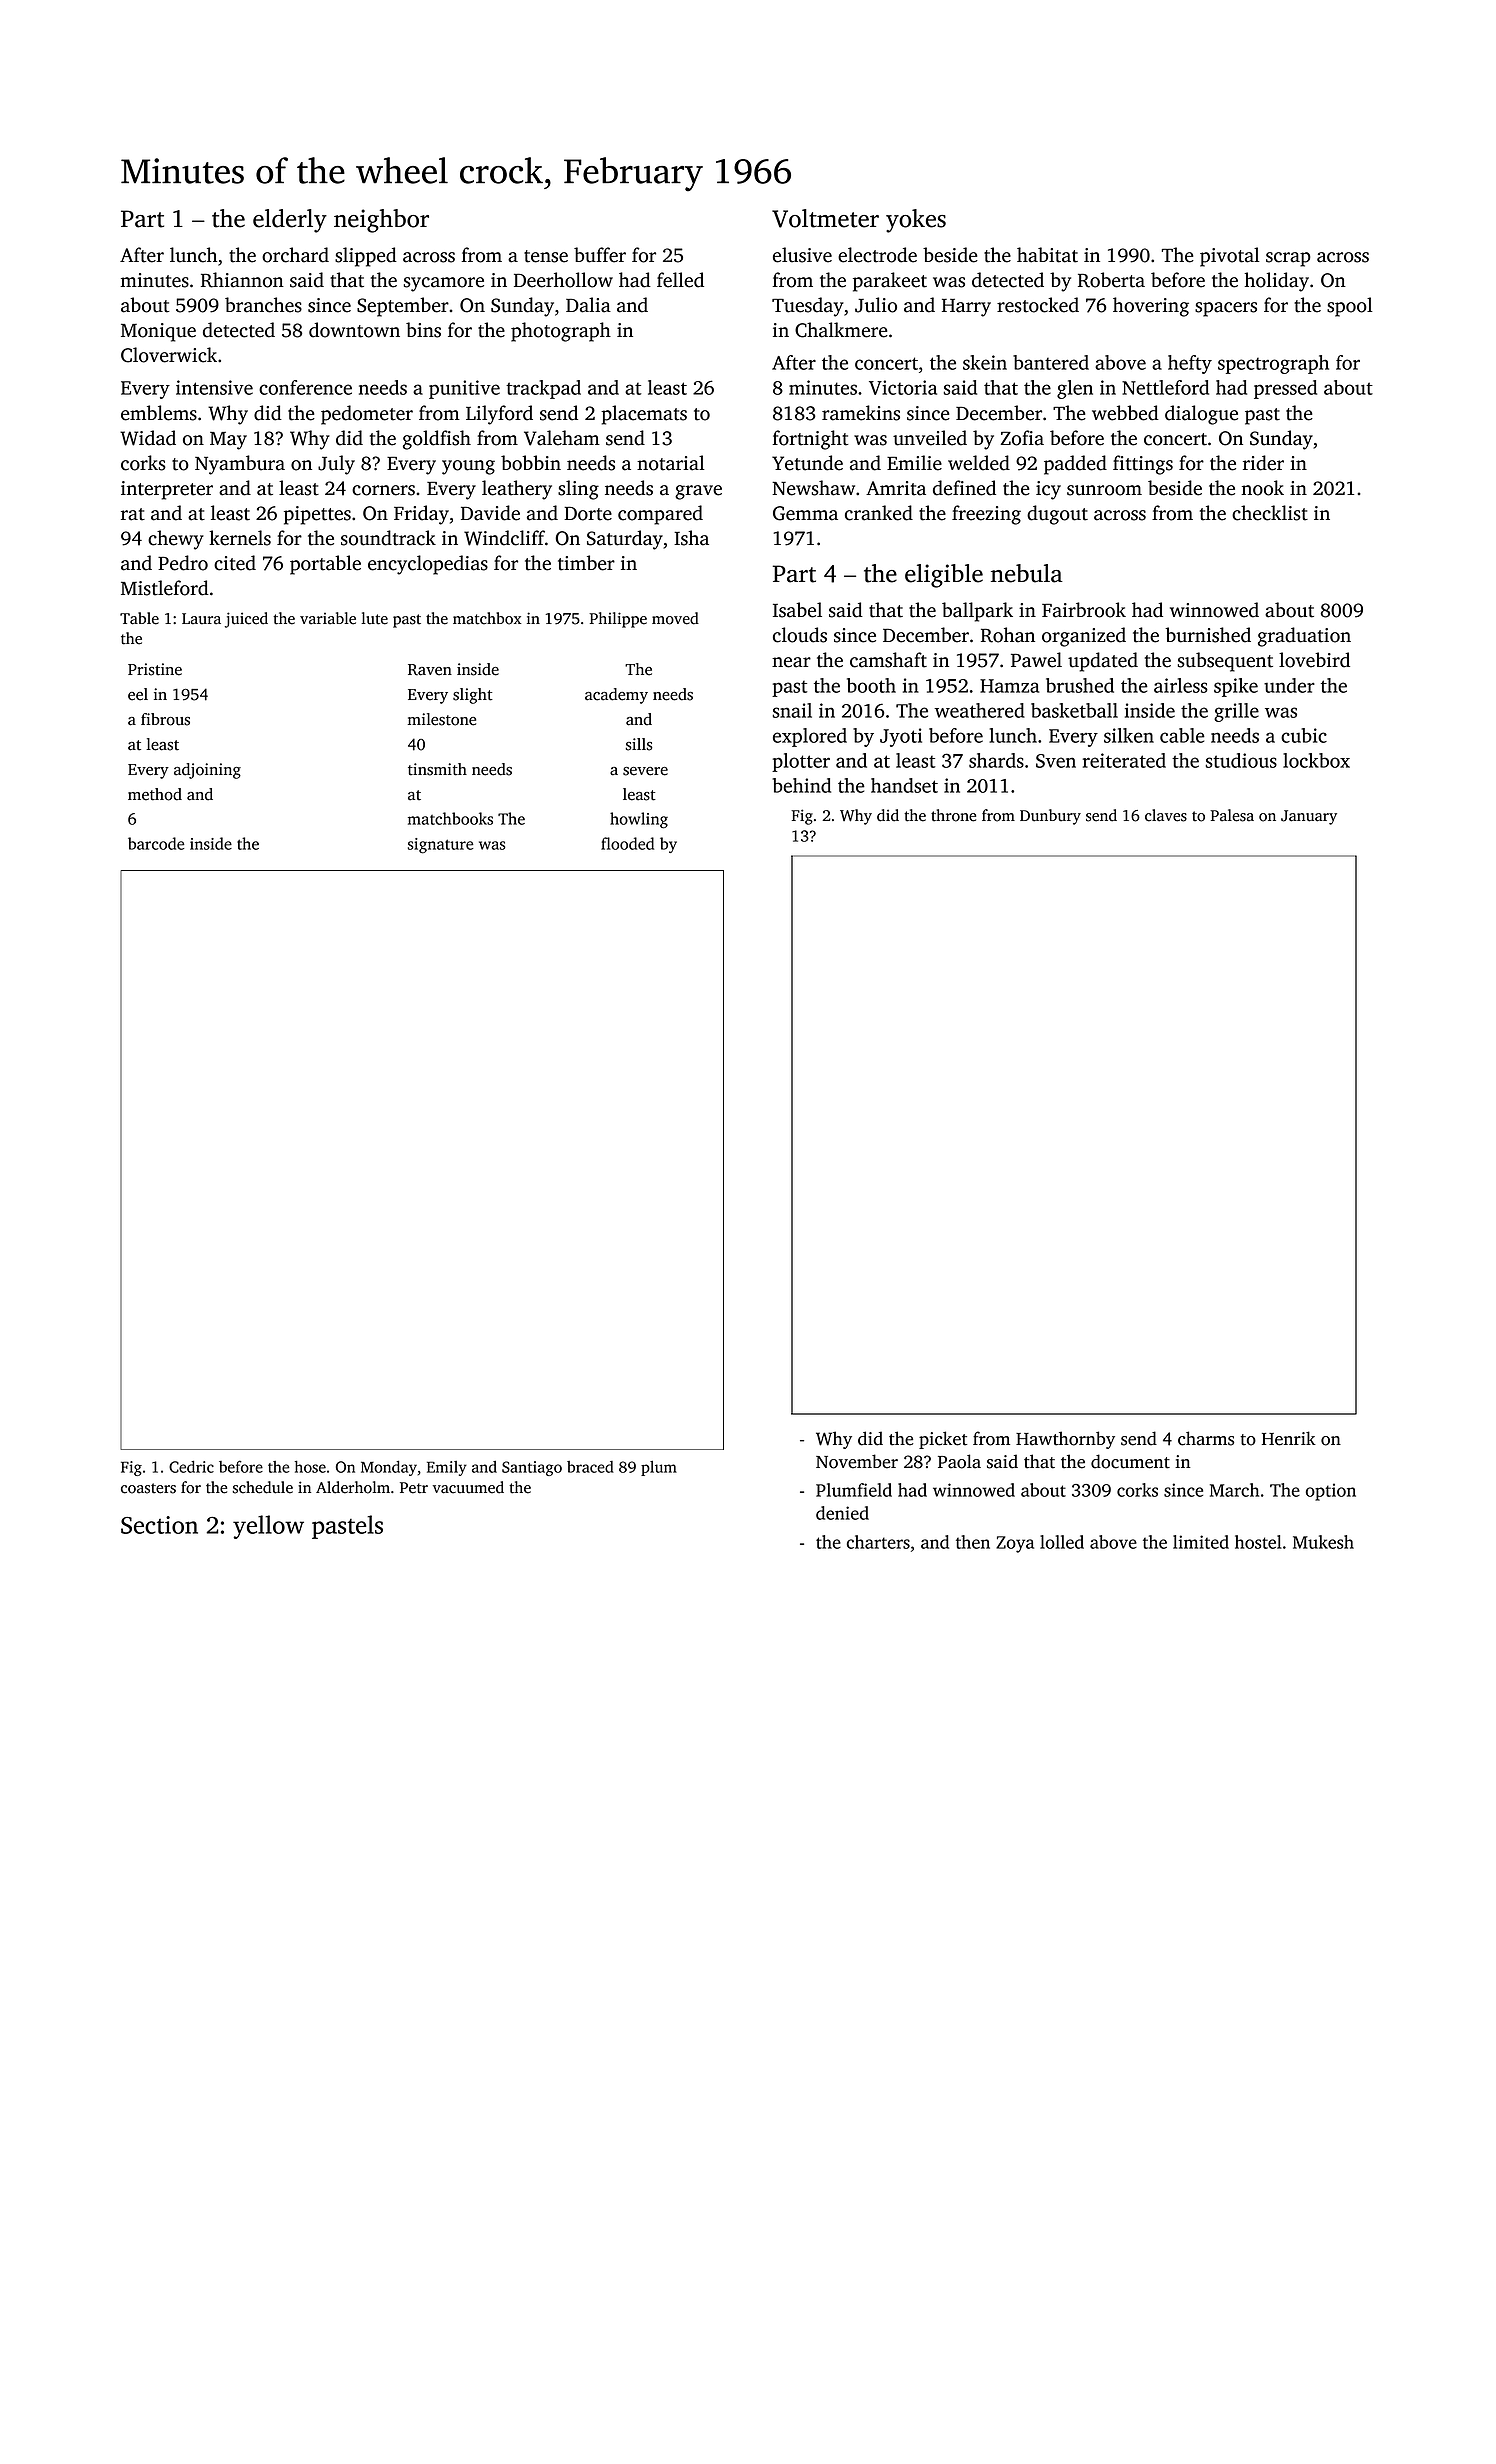  Describe the element at coordinates (159, 1525) in the screenshot. I see `Section` at that location.
